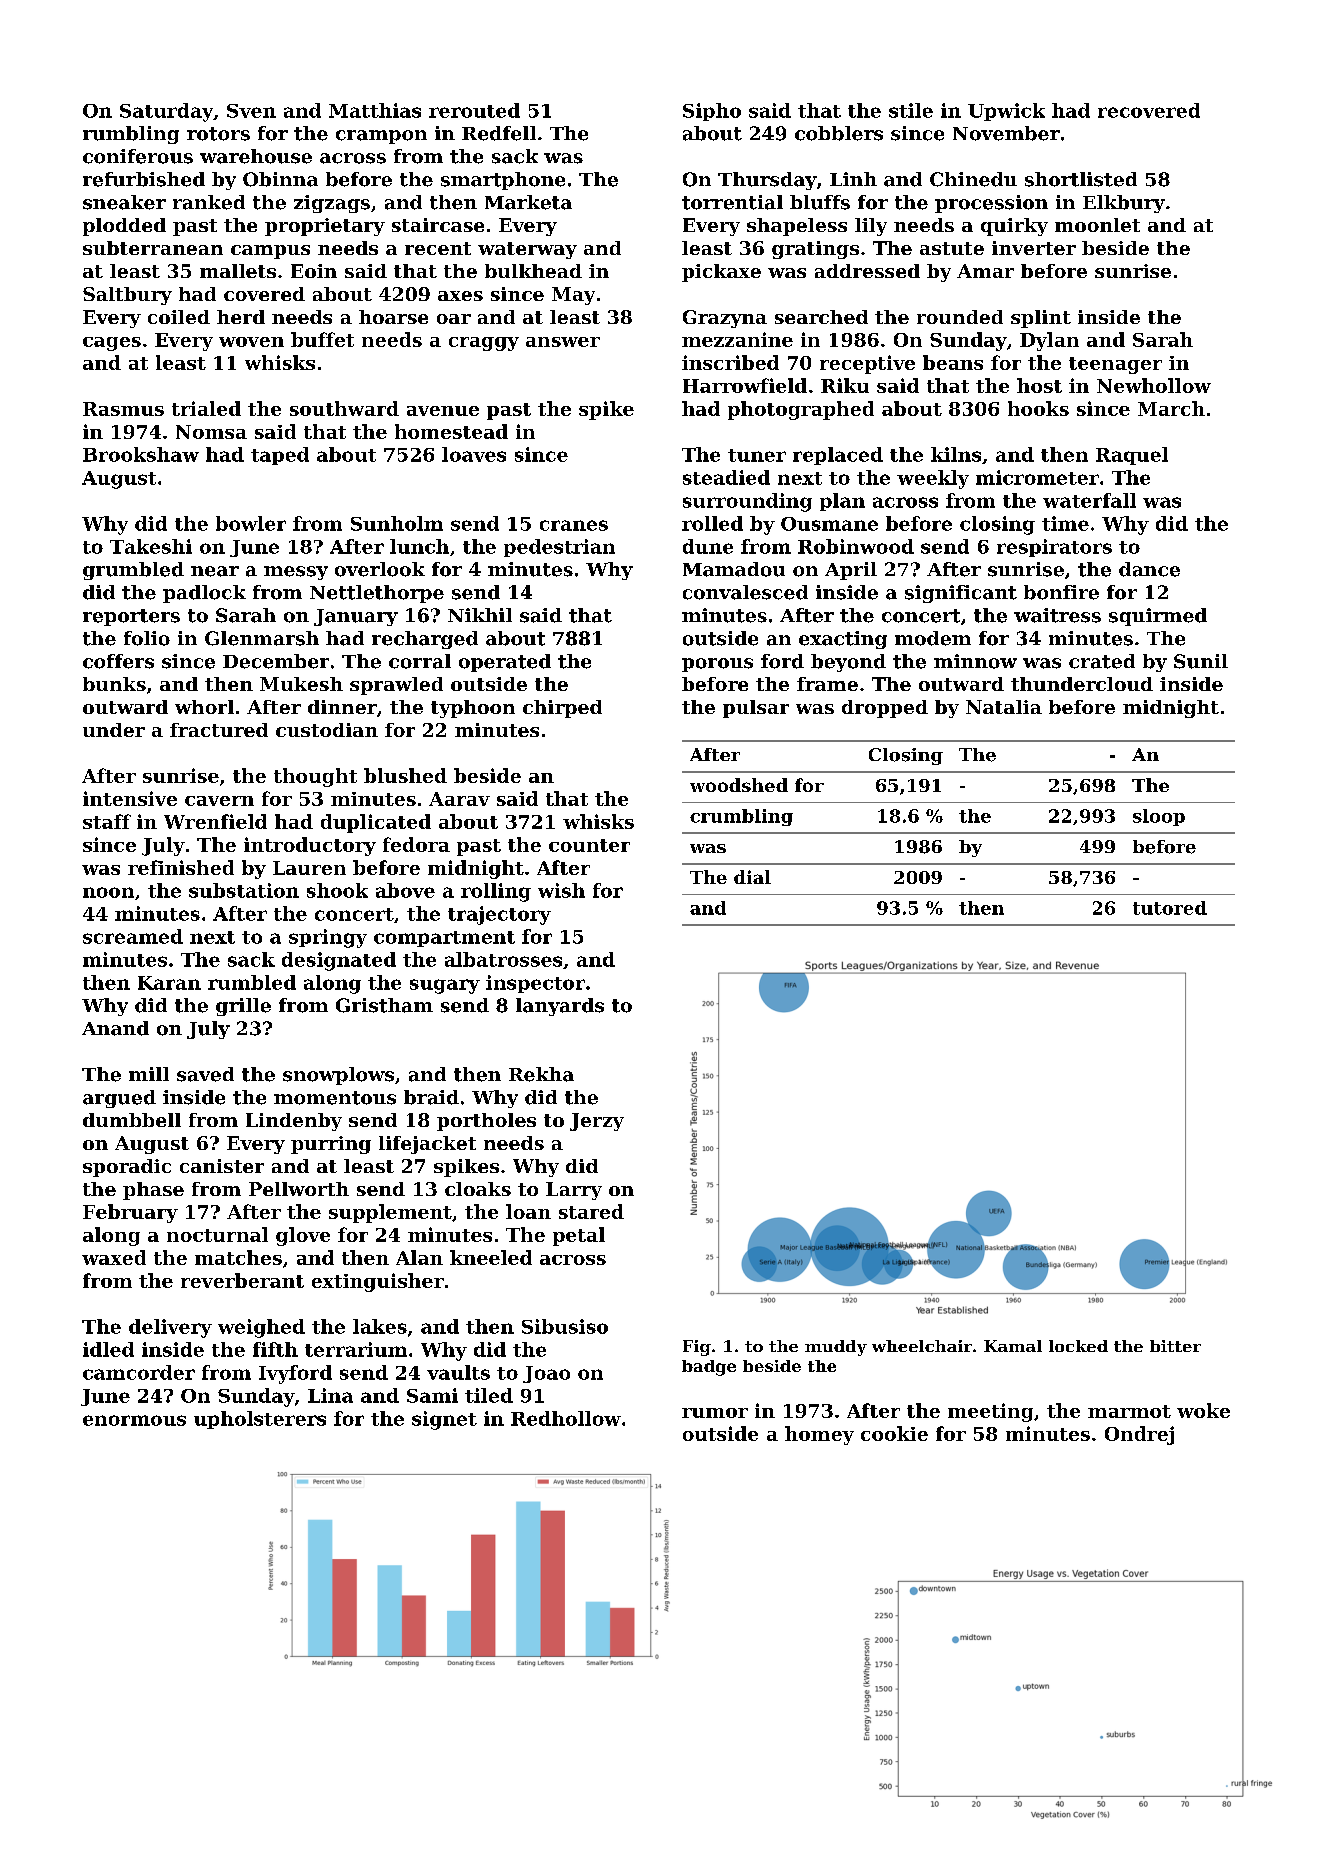  What do you see at coordinates (380, 1326) in the screenshot?
I see `lakes` at bounding box center [380, 1326].
